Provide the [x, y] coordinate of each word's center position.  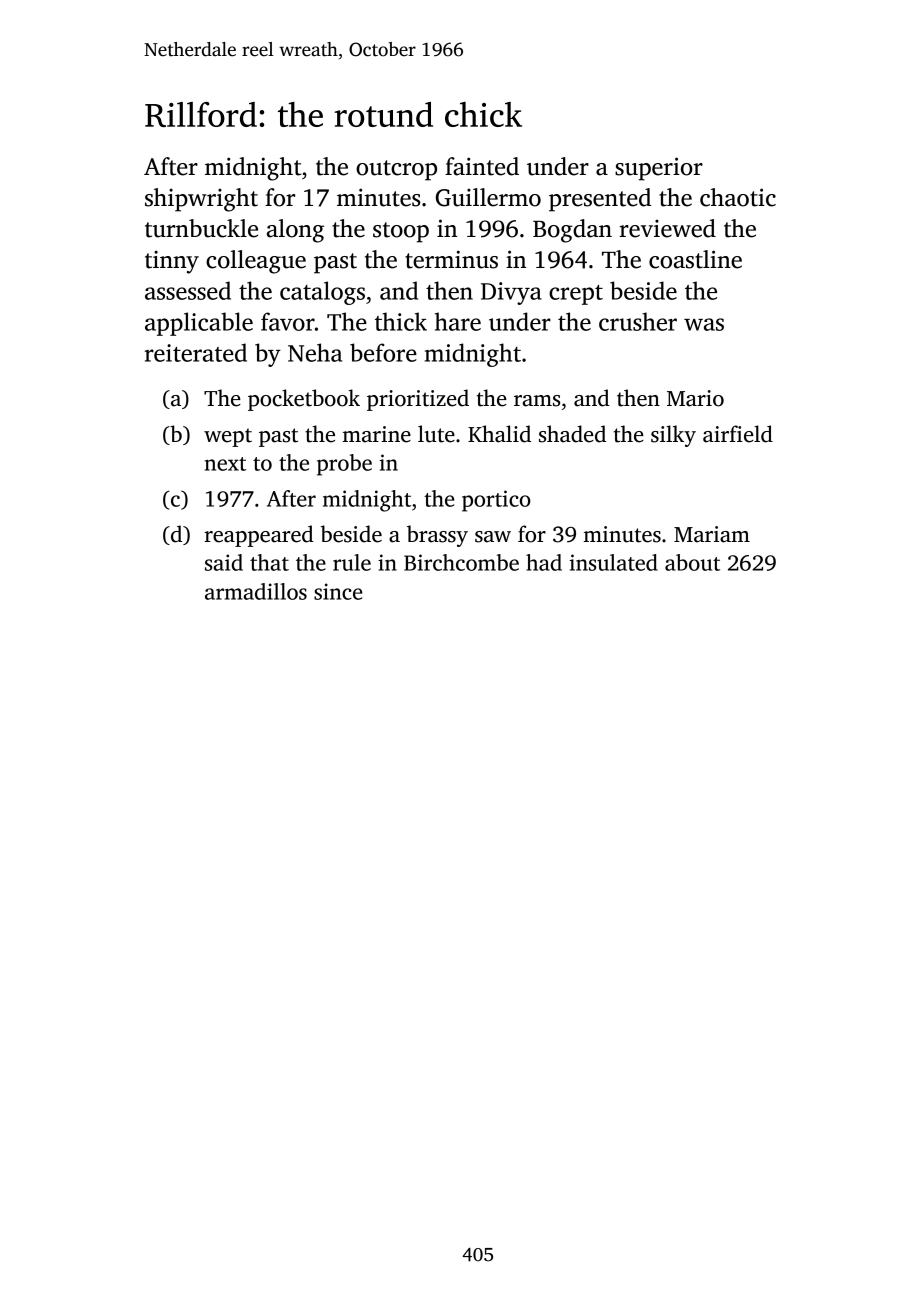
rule [352, 562]
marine [377, 434]
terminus [451, 259]
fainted [482, 166]
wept [228, 437]
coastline [695, 259]
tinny [172, 262]
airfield [738, 434]
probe [344, 465]
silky [673, 436]
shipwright [201, 200]
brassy [437, 536]
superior [659, 169]
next [225, 464]
